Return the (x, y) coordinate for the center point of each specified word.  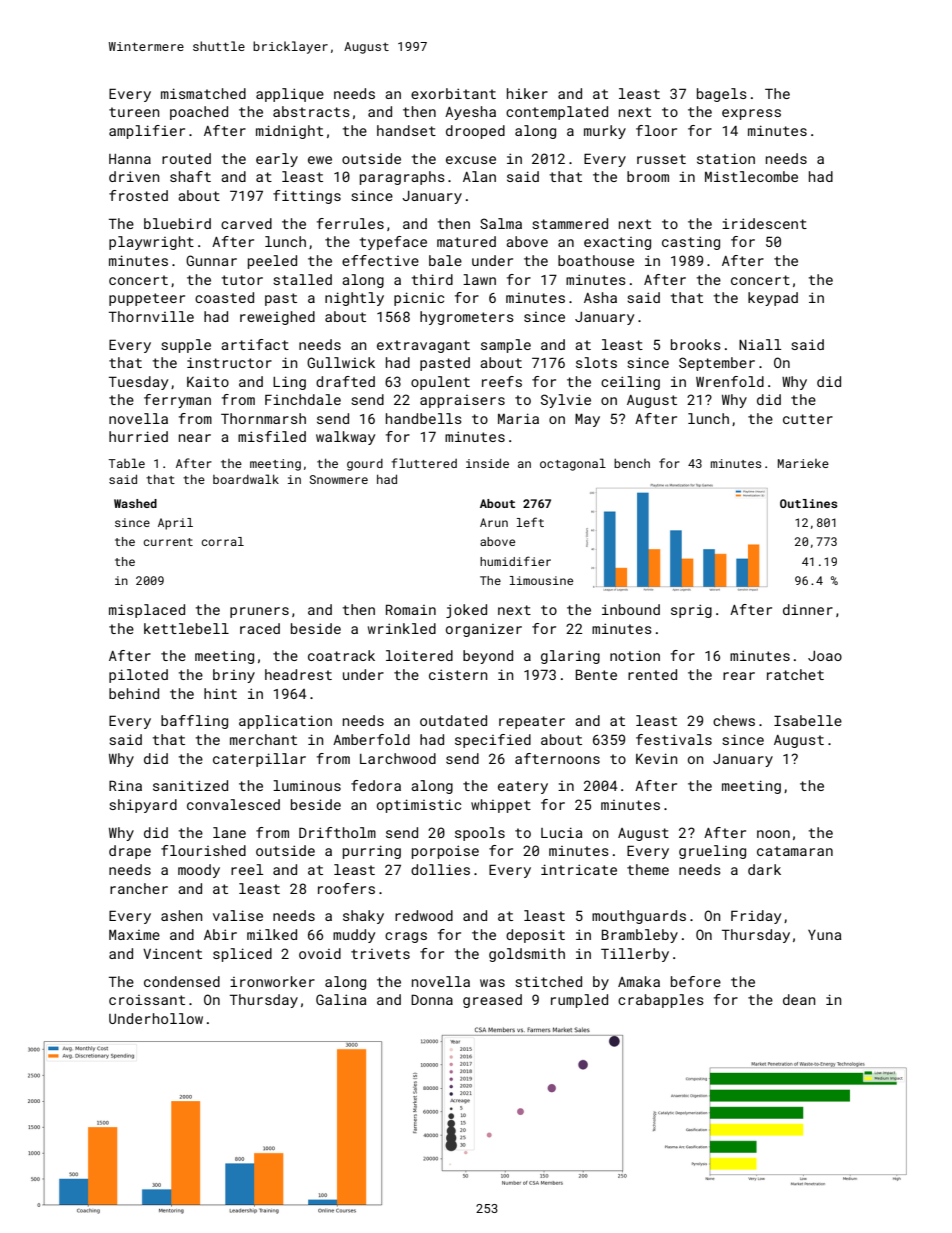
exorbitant (453, 93)
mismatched (203, 93)
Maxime (134, 935)
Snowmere (339, 479)
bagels (722, 95)
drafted (345, 381)
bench (632, 463)
